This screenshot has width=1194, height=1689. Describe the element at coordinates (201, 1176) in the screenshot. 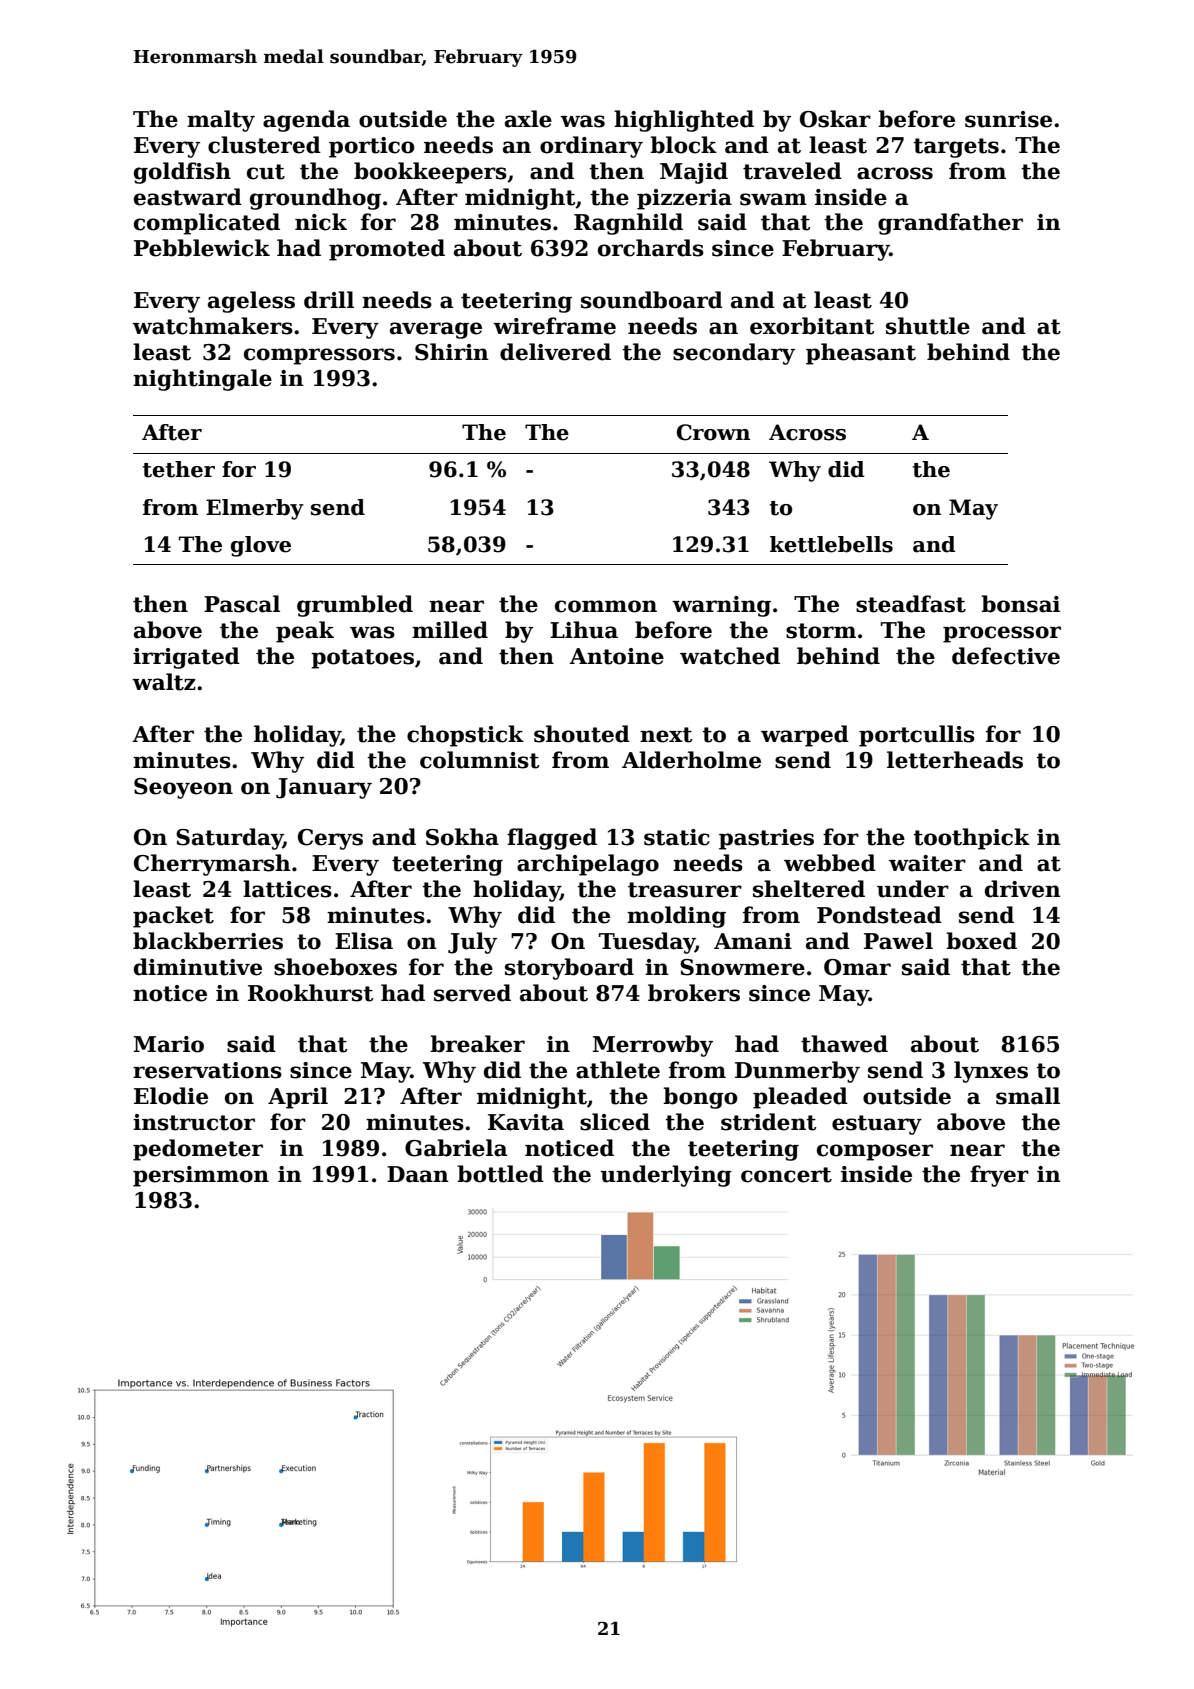

I see `persimmon` at that location.
